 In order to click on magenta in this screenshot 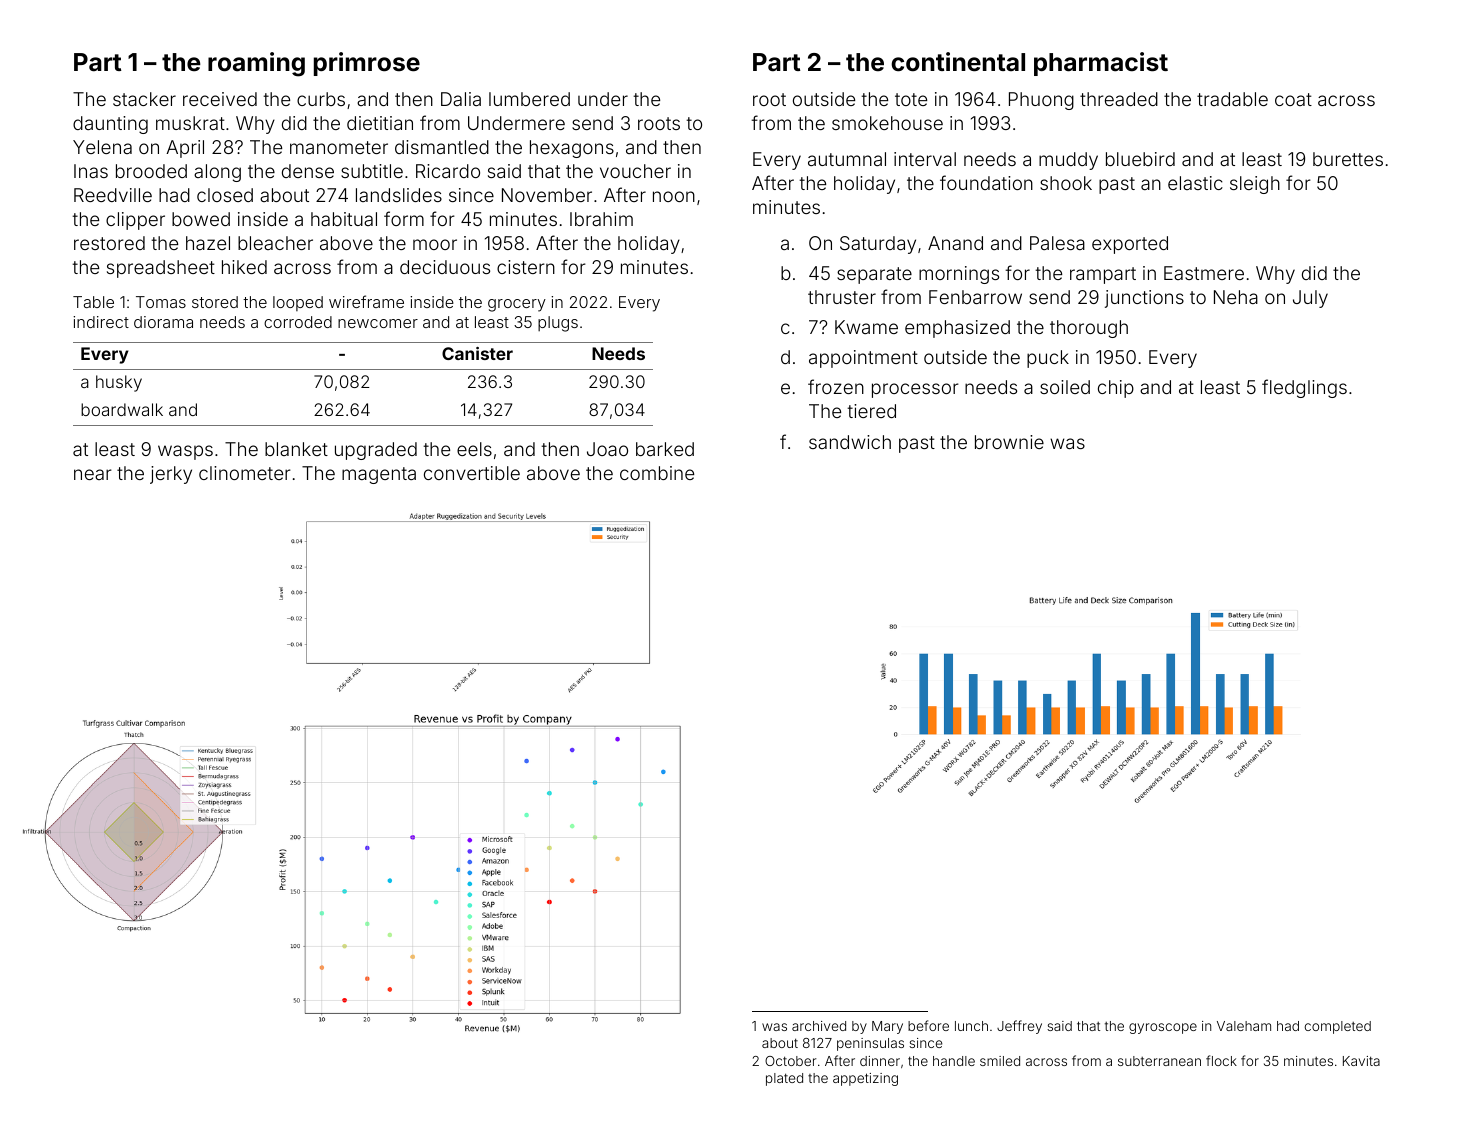, I will do `click(379, 475)`.
